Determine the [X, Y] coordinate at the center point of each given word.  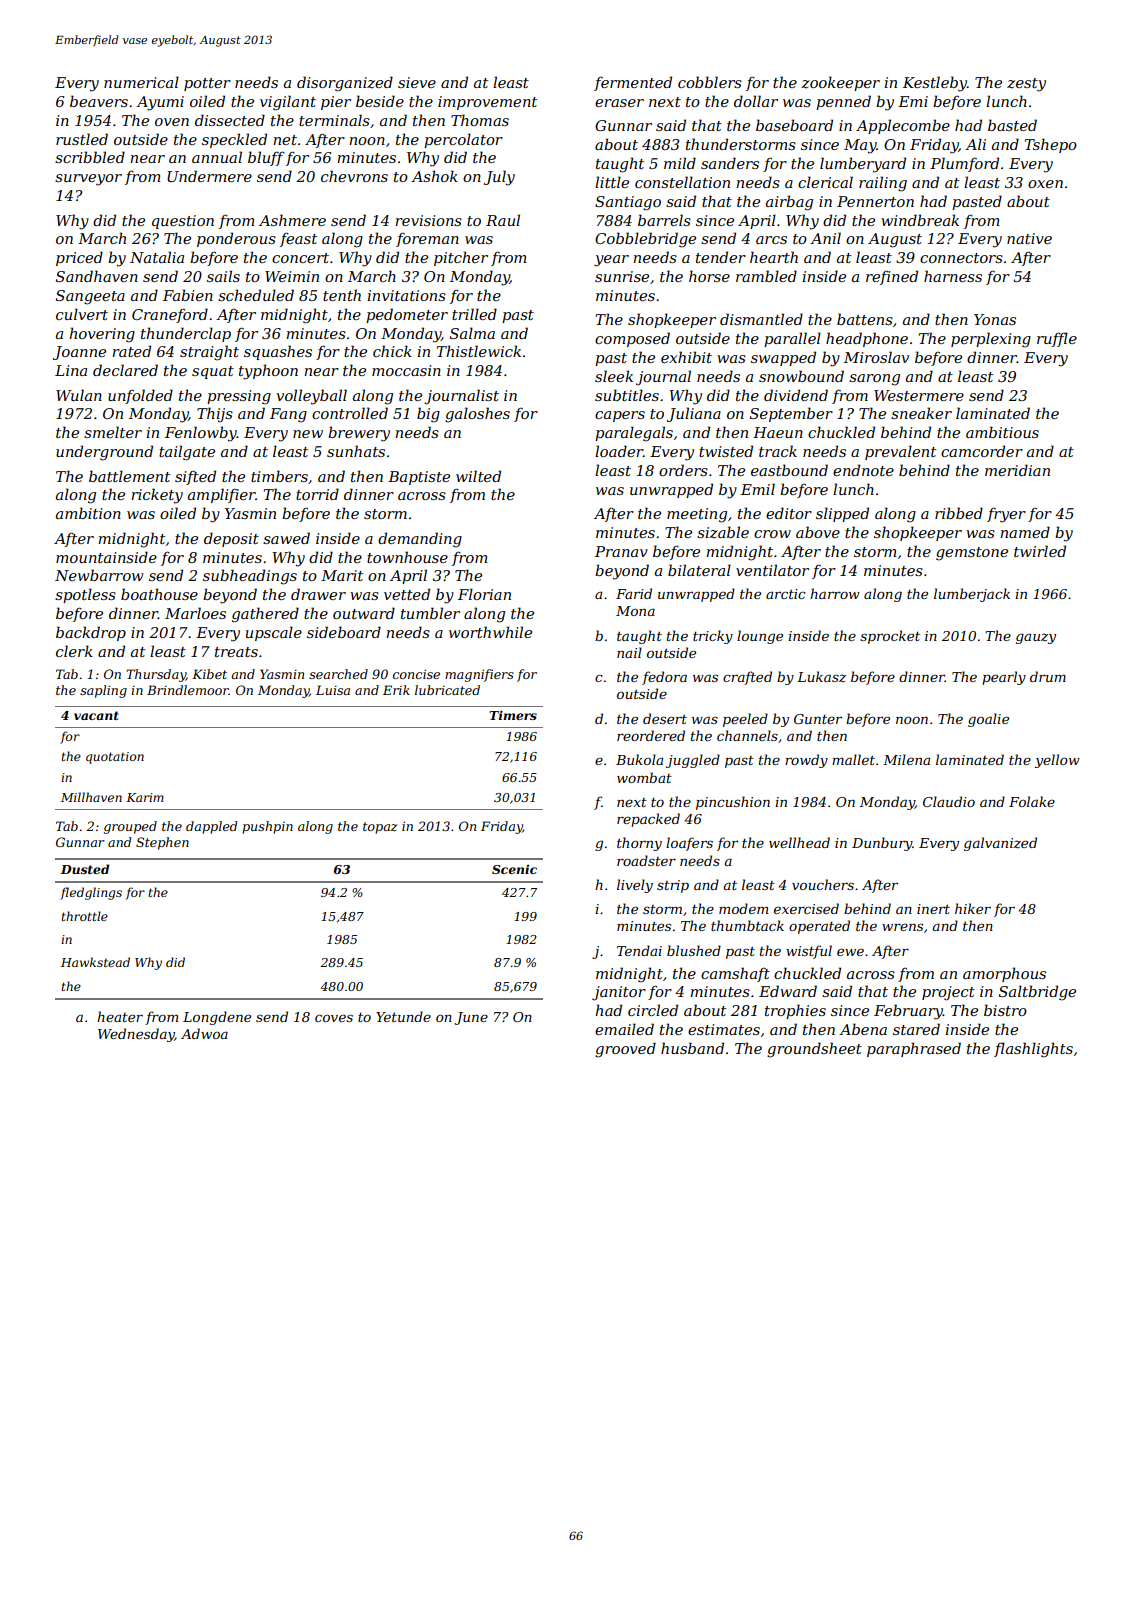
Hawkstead [95, 962]
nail [629, 652]
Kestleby [935, 84]
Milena [906, 759]
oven [172, 122]
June [471, 1018]
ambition [88, 513]
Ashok [434, 176]
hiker [973, 908]
